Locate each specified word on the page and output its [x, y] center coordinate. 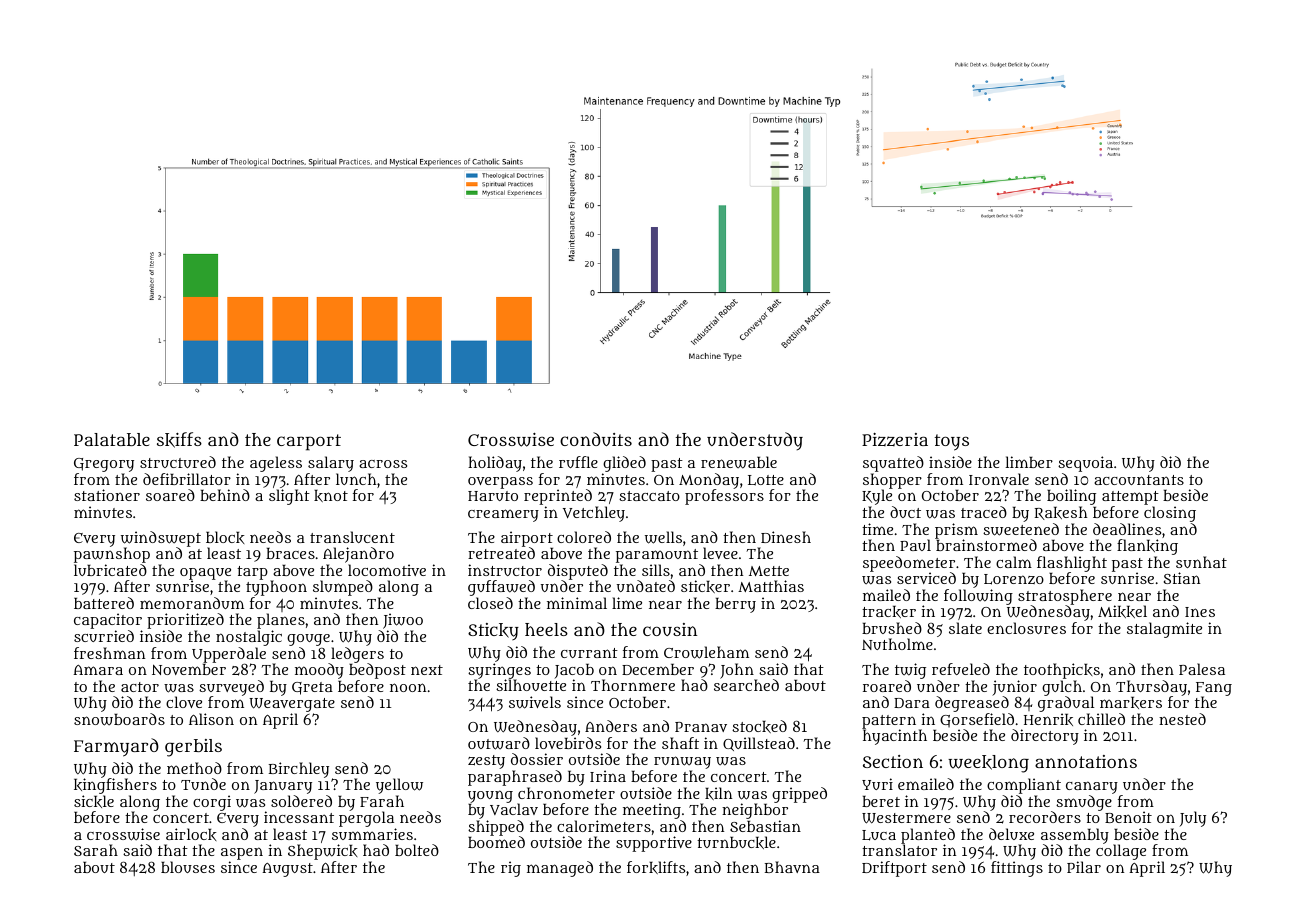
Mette [769, 571]
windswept [161, 539]
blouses [188, 867]
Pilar [1084, 867]
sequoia [1085, 464]
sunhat [1201, 562]
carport [309, 442]
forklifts [656, 867]
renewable [739, 462]
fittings [1017, 869]
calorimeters [604, 826]
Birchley [299, 770]
